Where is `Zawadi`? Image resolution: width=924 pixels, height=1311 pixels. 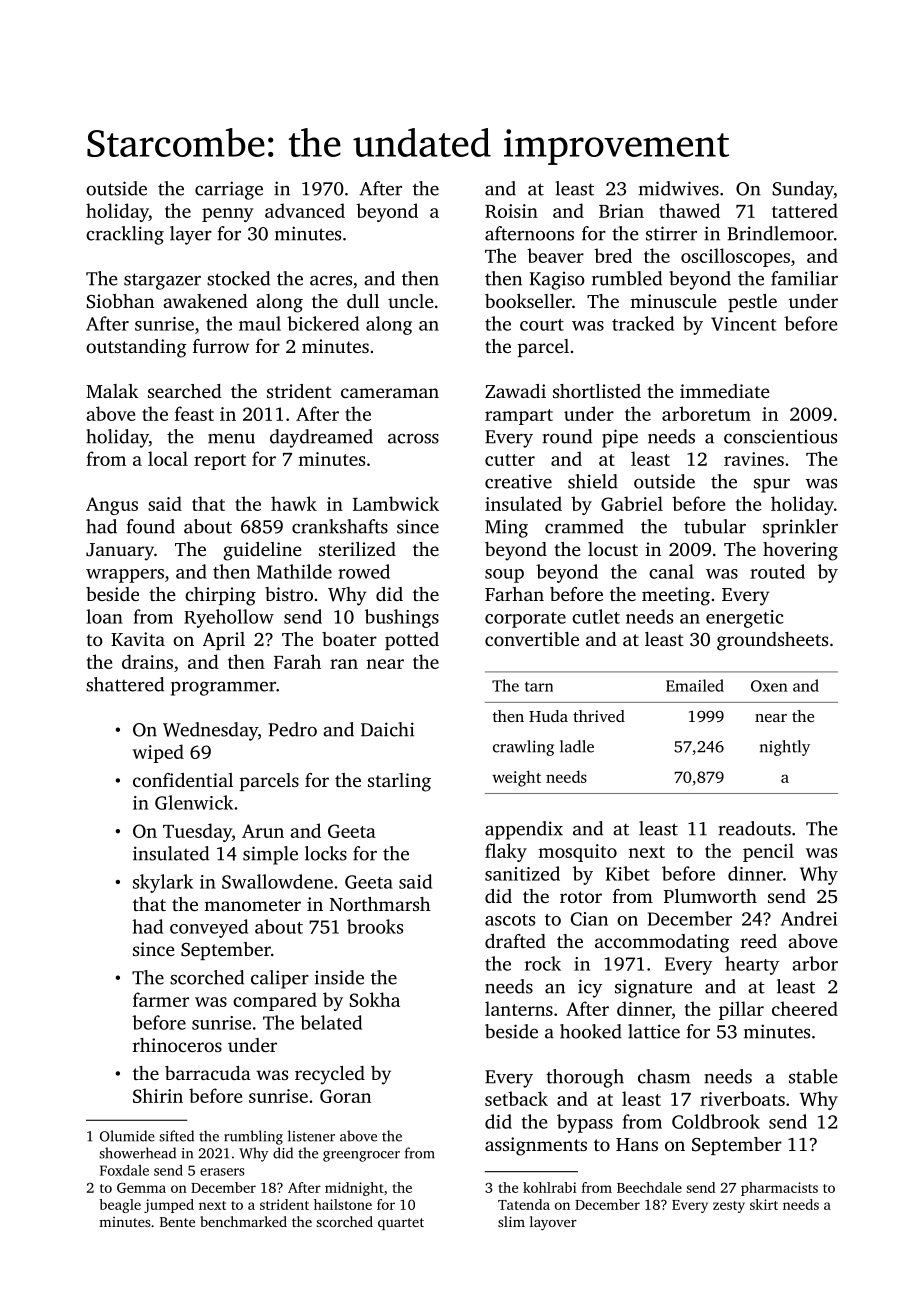 Zawadi is located at coordinates (515, 391).
